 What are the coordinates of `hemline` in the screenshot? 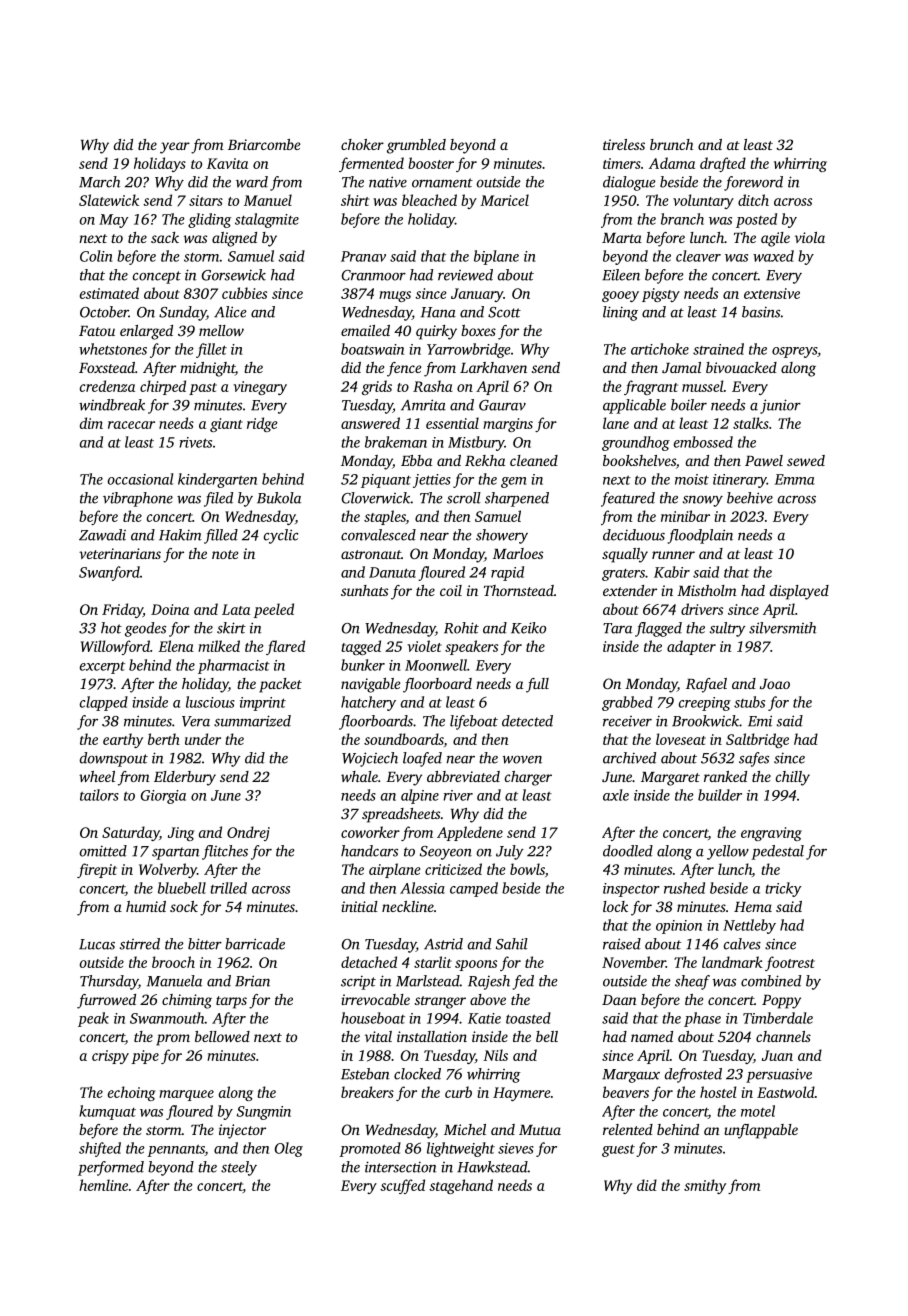 It's located at (103, 1185).
